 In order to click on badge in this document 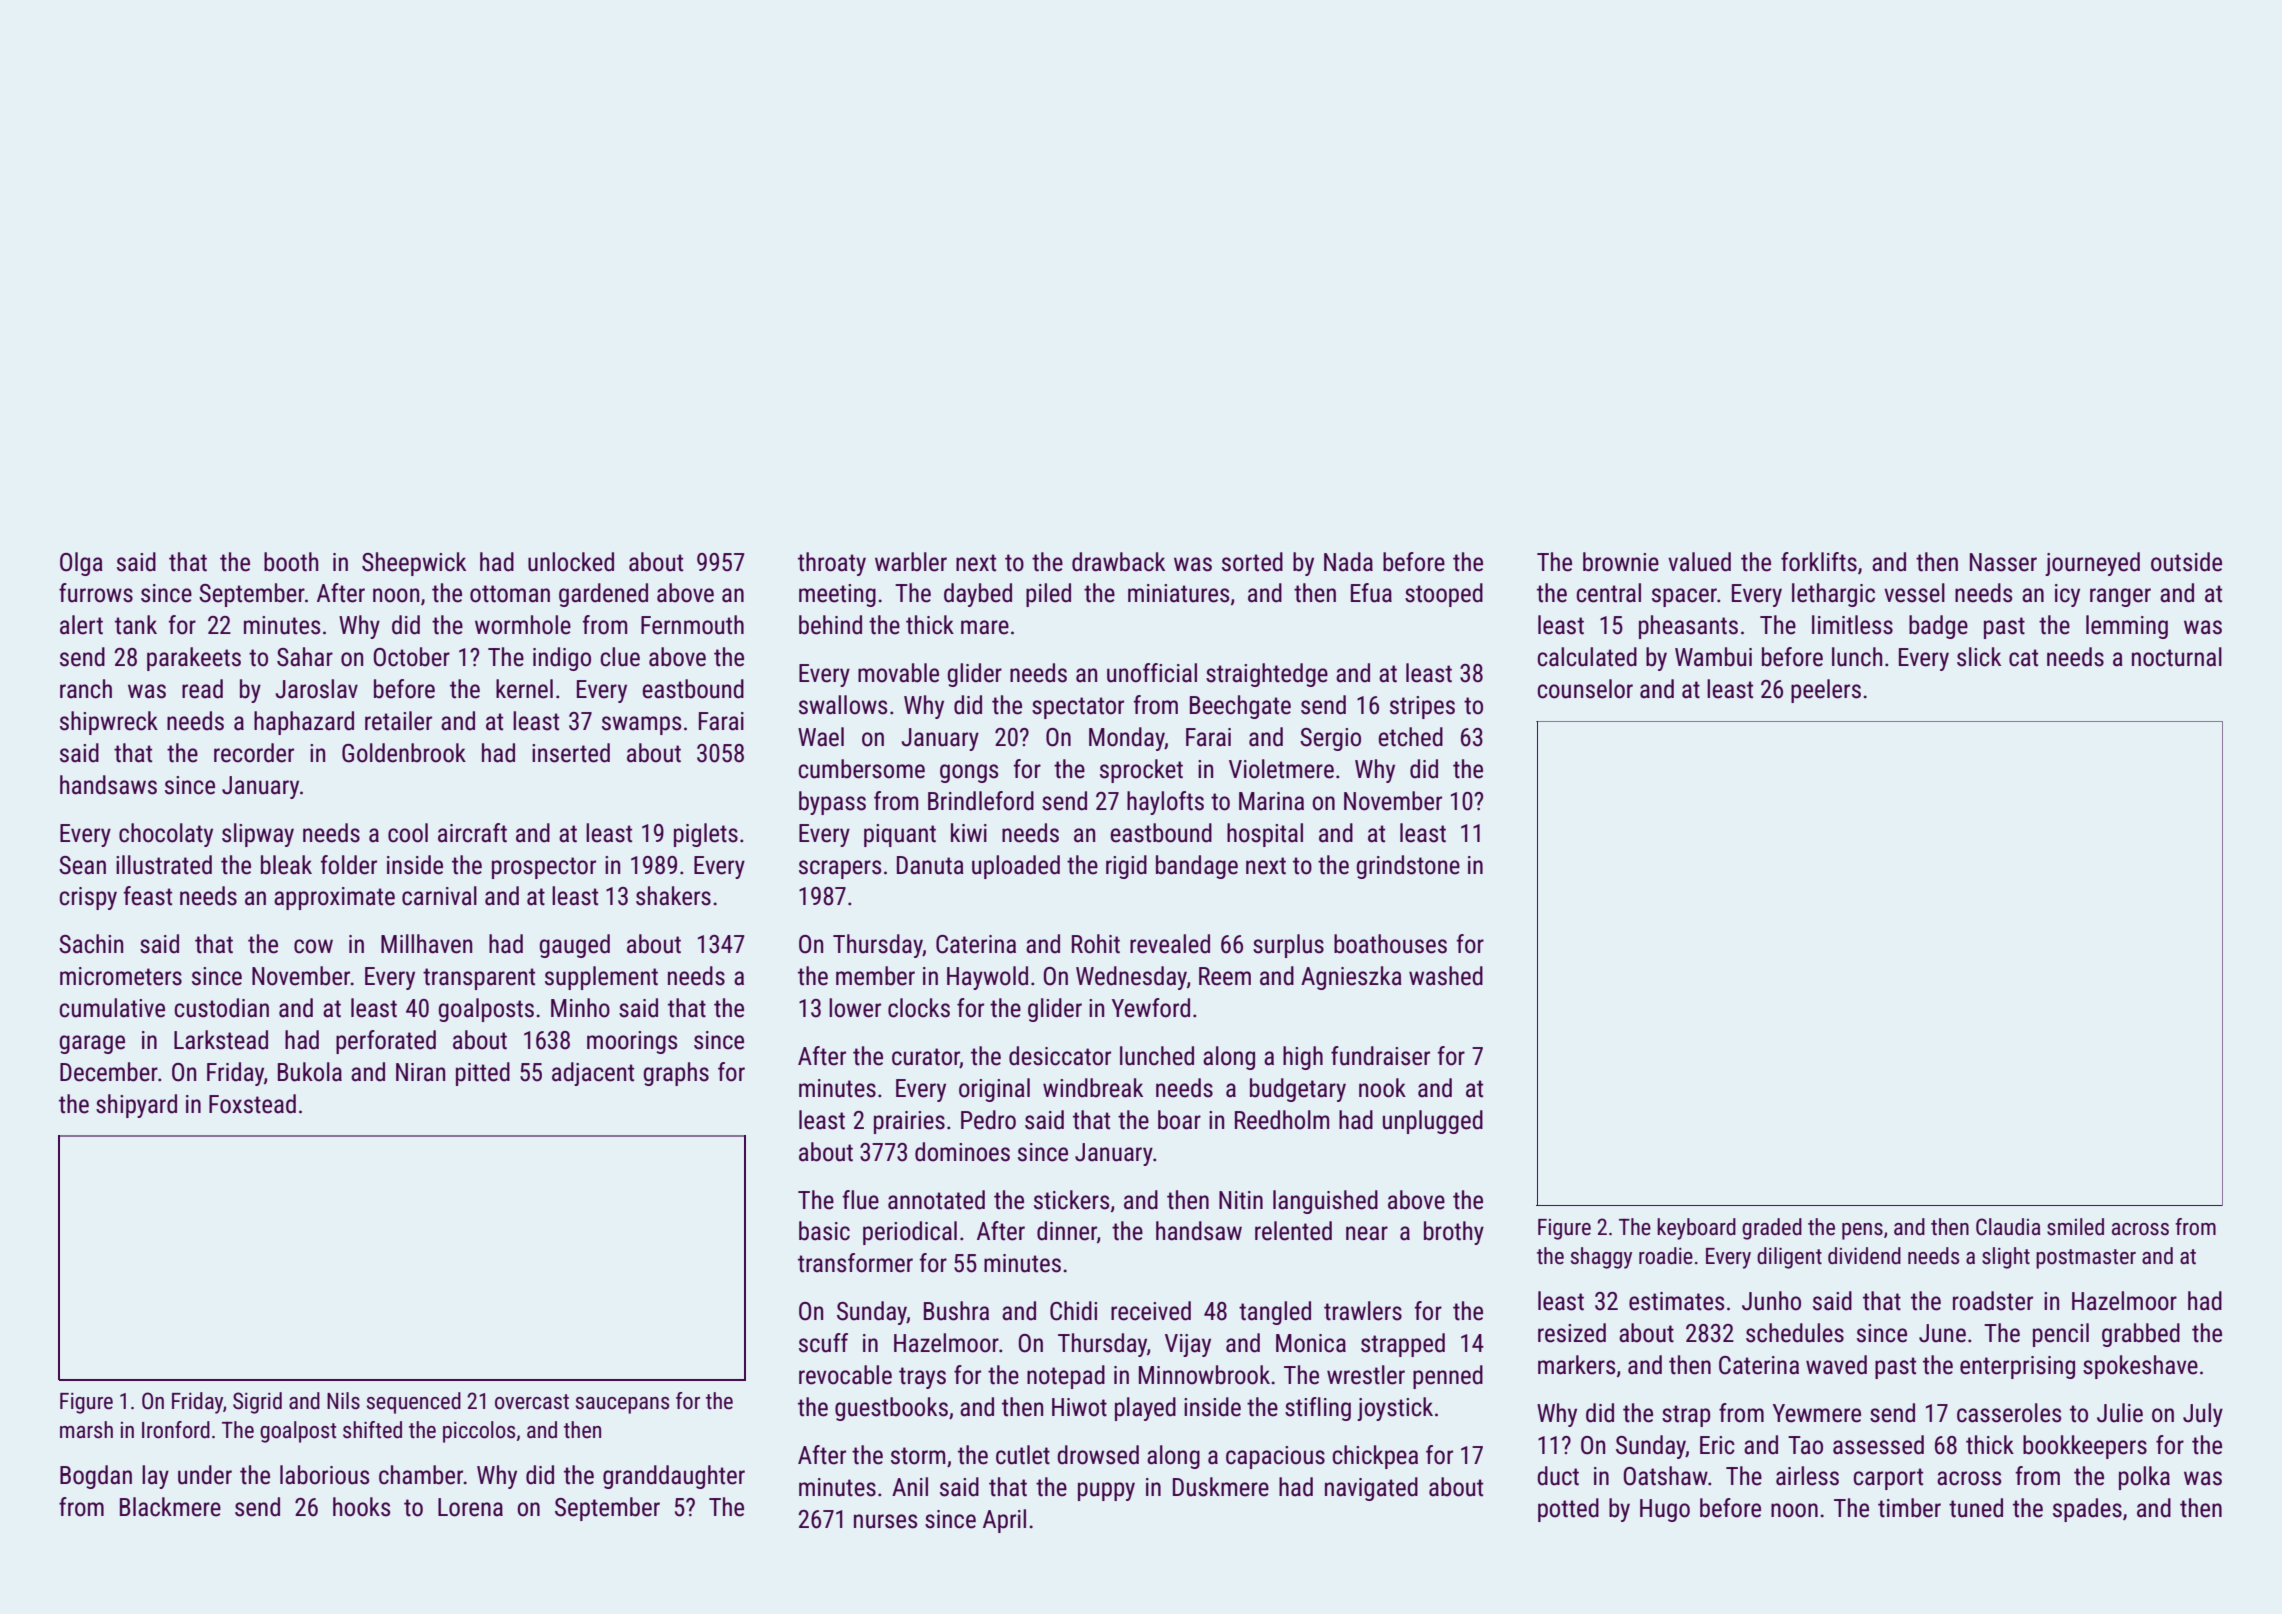, I will do `click(1938, 627)`.
